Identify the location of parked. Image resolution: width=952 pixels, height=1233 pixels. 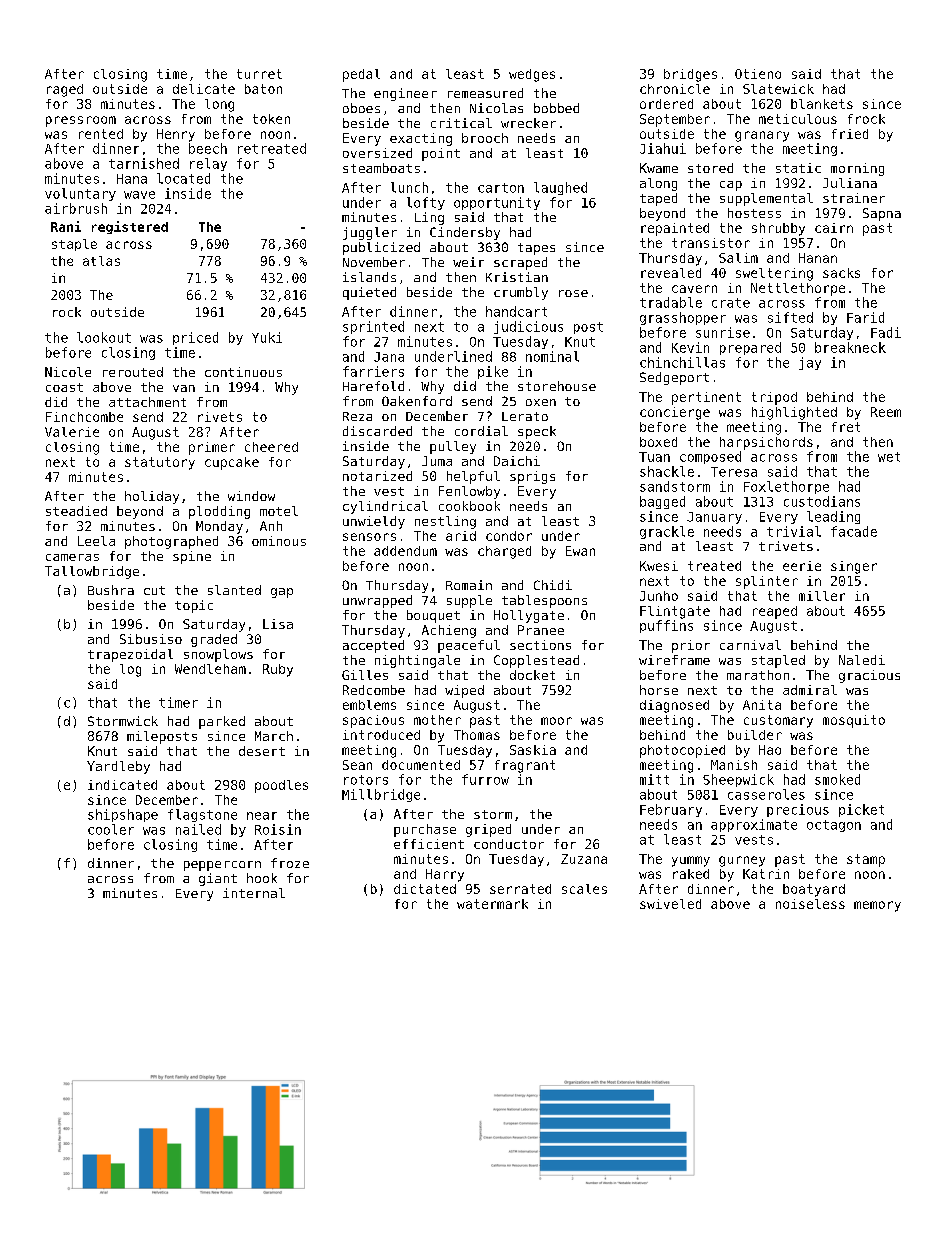
(222, 722).
